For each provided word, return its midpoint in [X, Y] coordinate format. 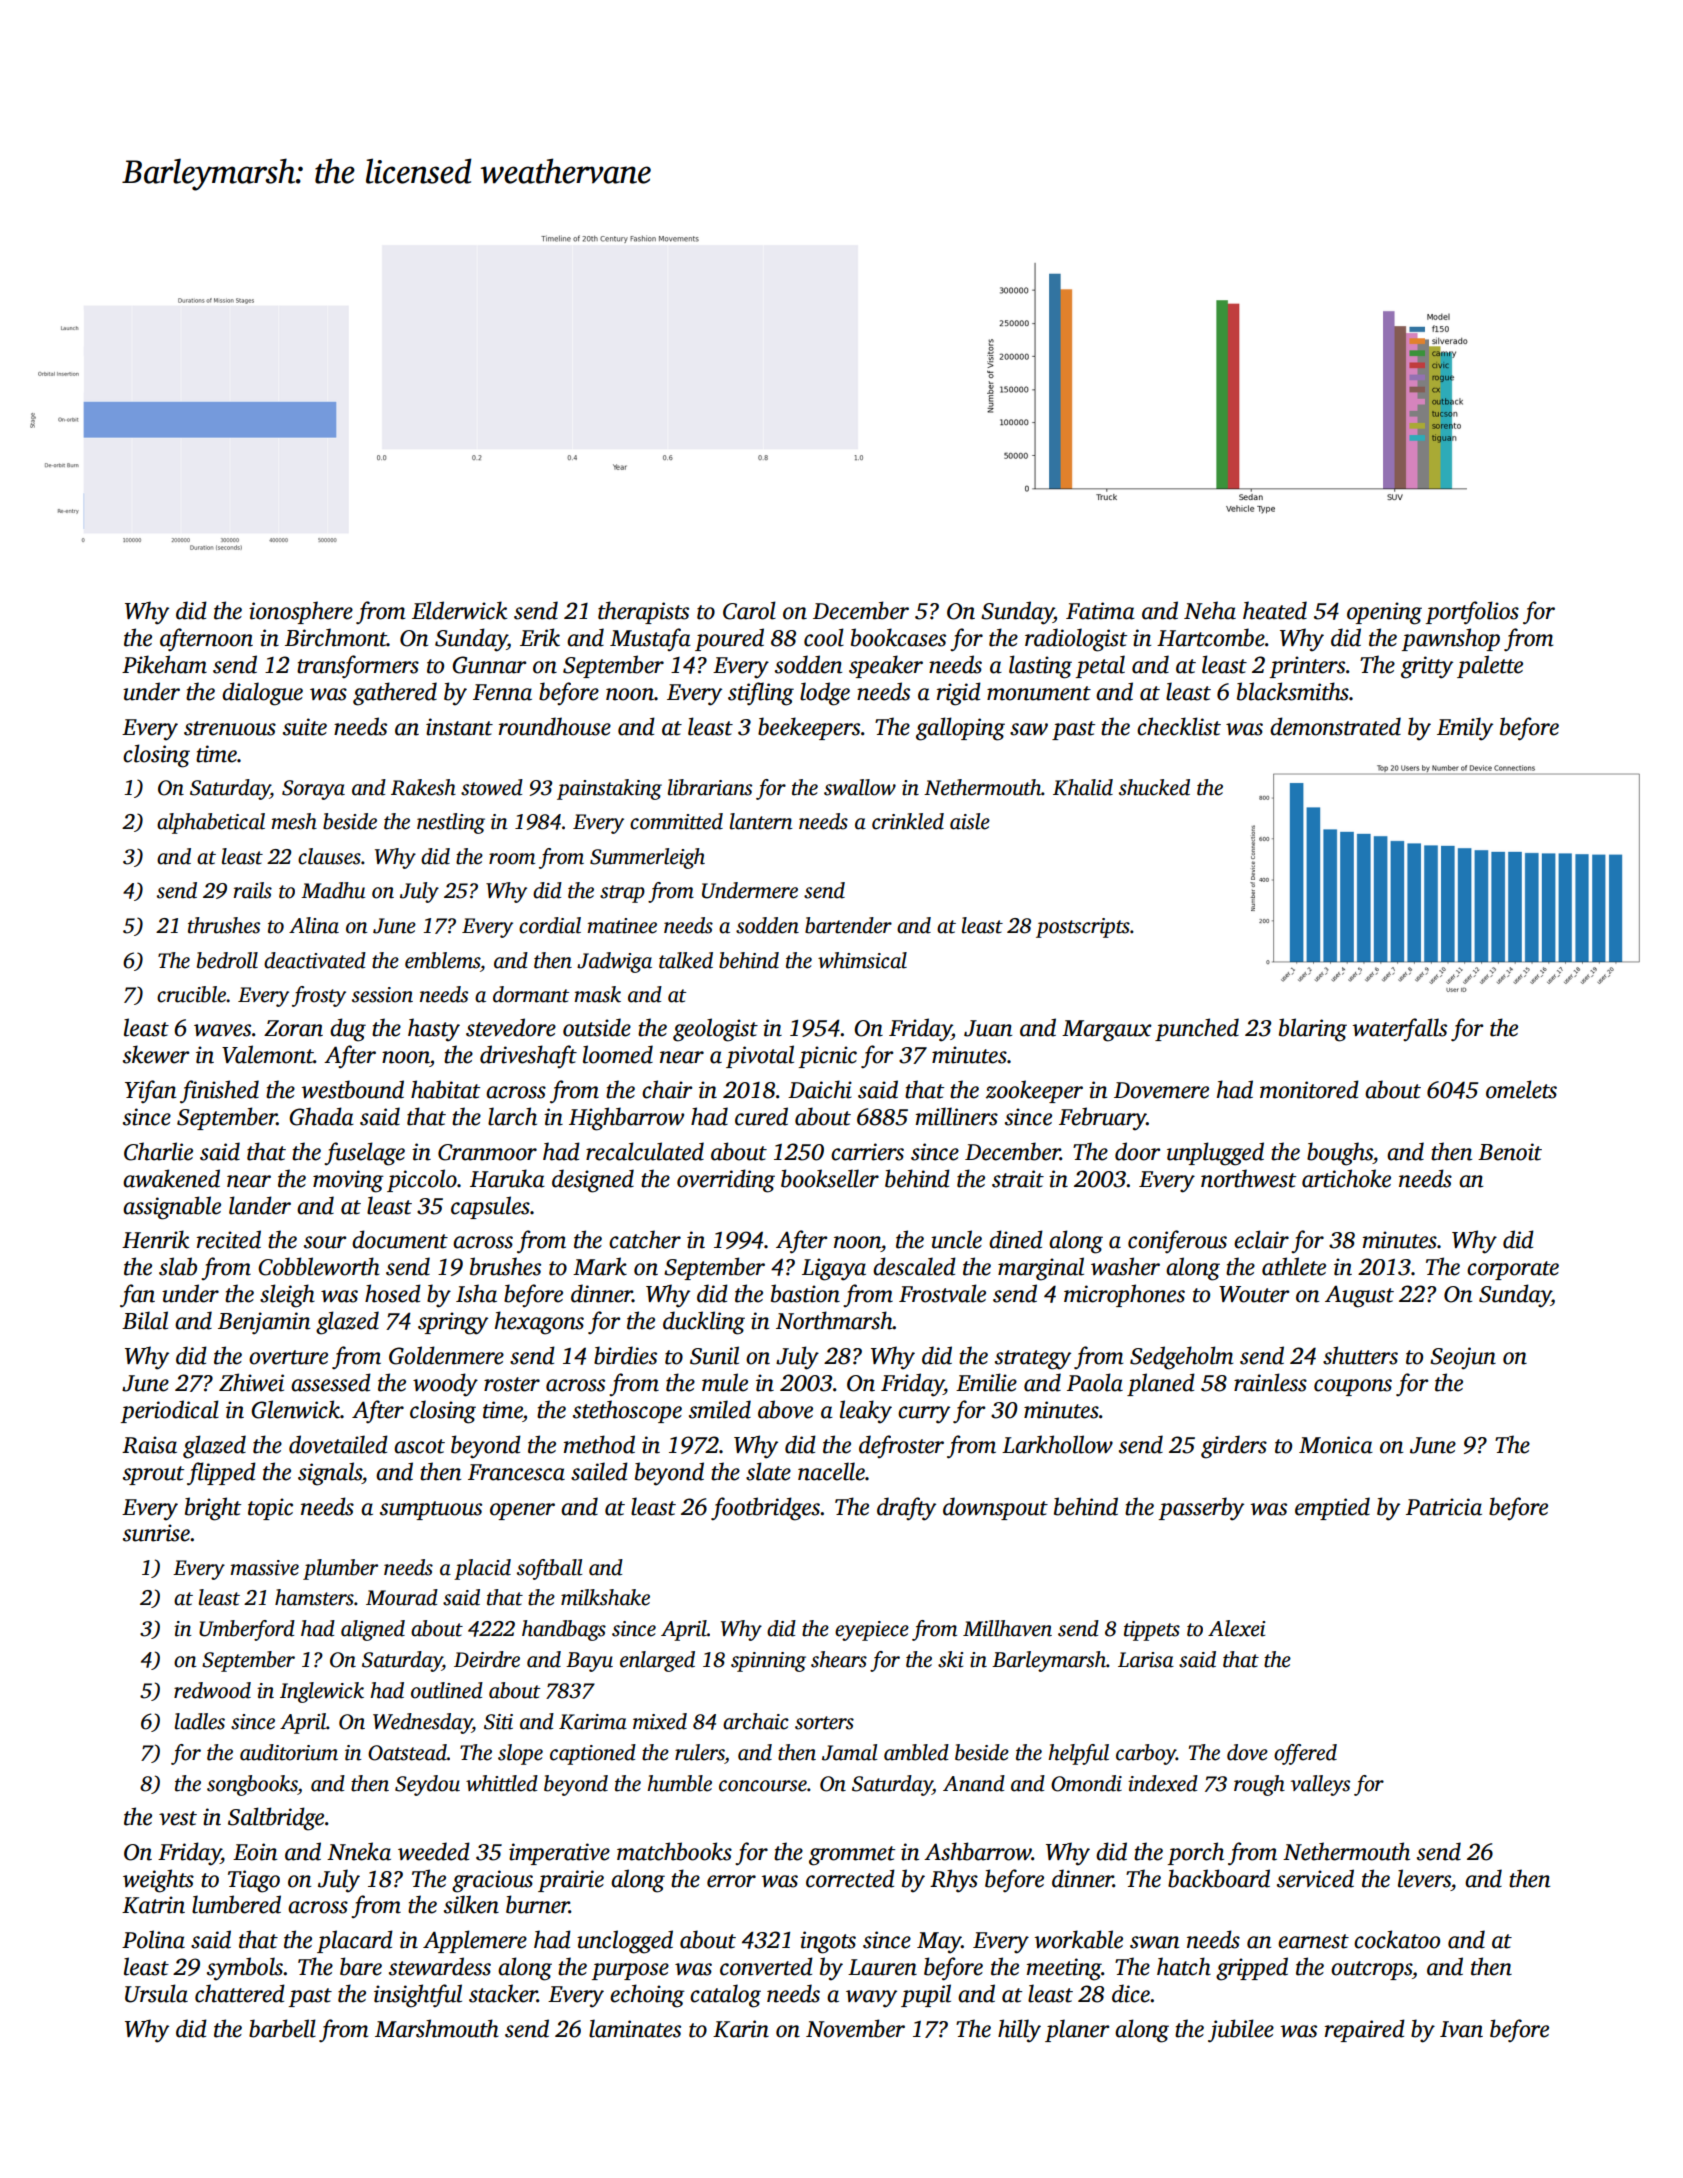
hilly [1019, 2031]
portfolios [1472, 613]
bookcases [898, 637]
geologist [715, 1030]
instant [459, 727]
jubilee [1241, 2031]
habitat [445, 1089]
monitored [1309, 1089]
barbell [282, 2028]
